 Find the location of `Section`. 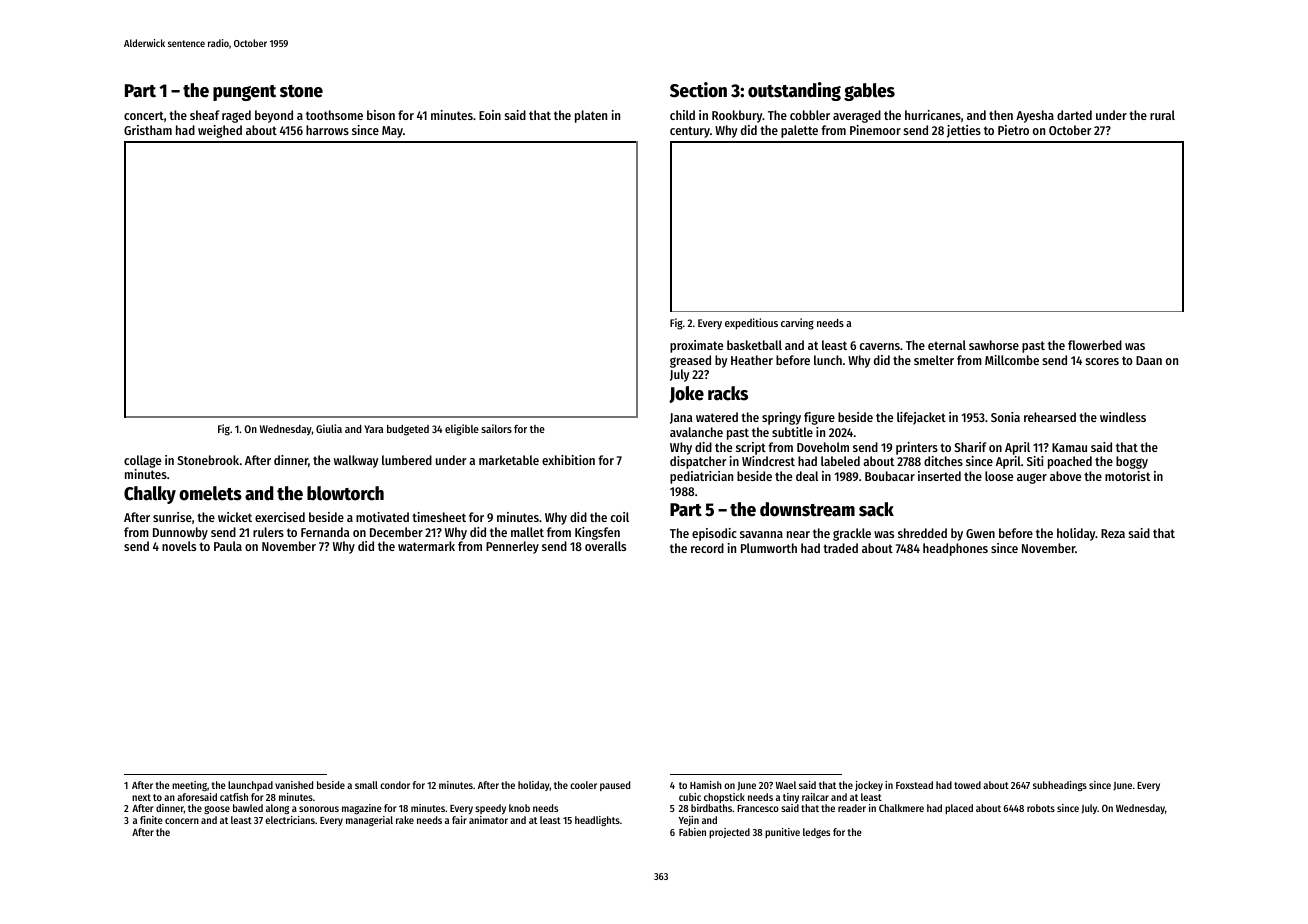

Section is located at coordinates (698, 90).
